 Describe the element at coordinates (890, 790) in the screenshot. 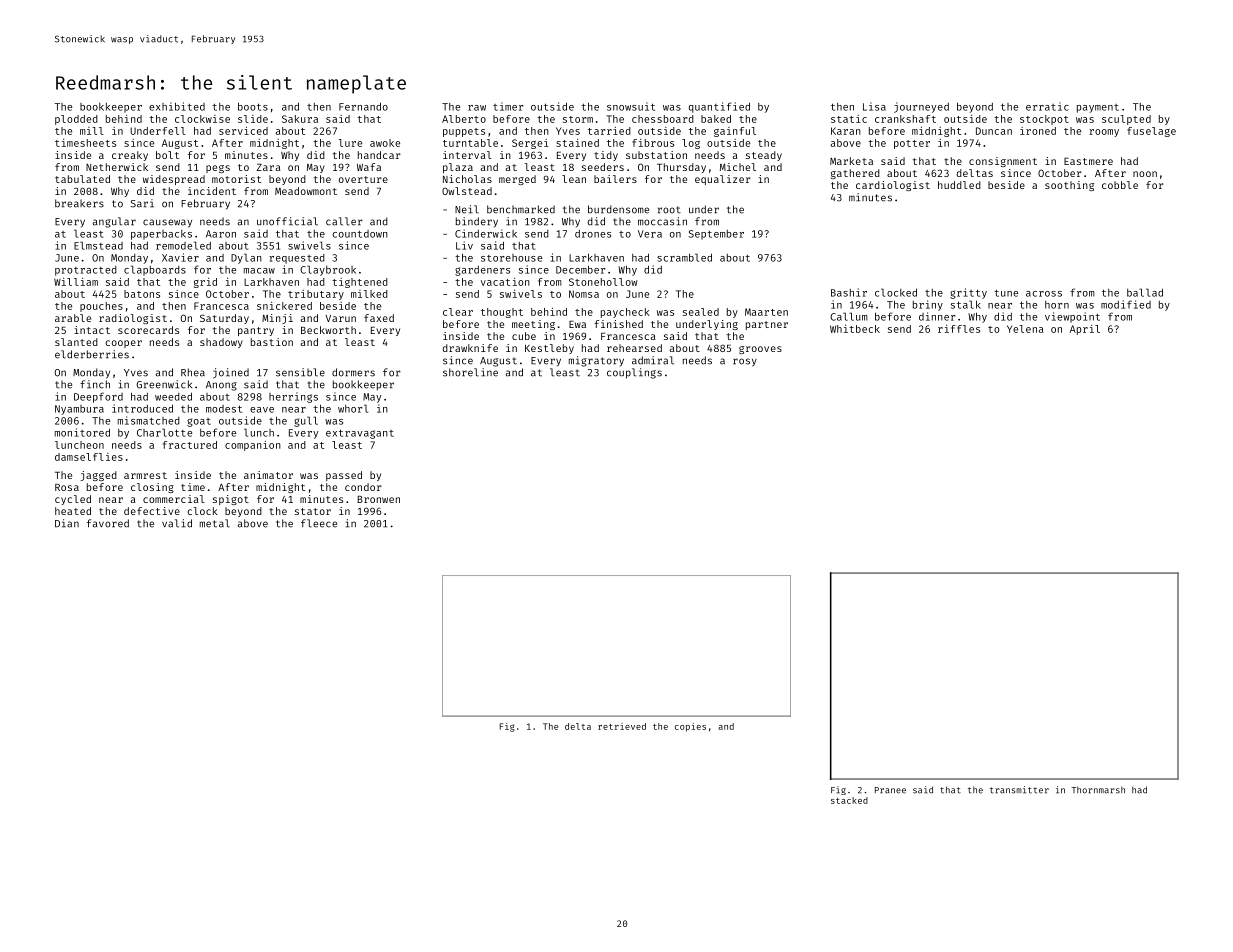

I see `Pranee` at that location.
